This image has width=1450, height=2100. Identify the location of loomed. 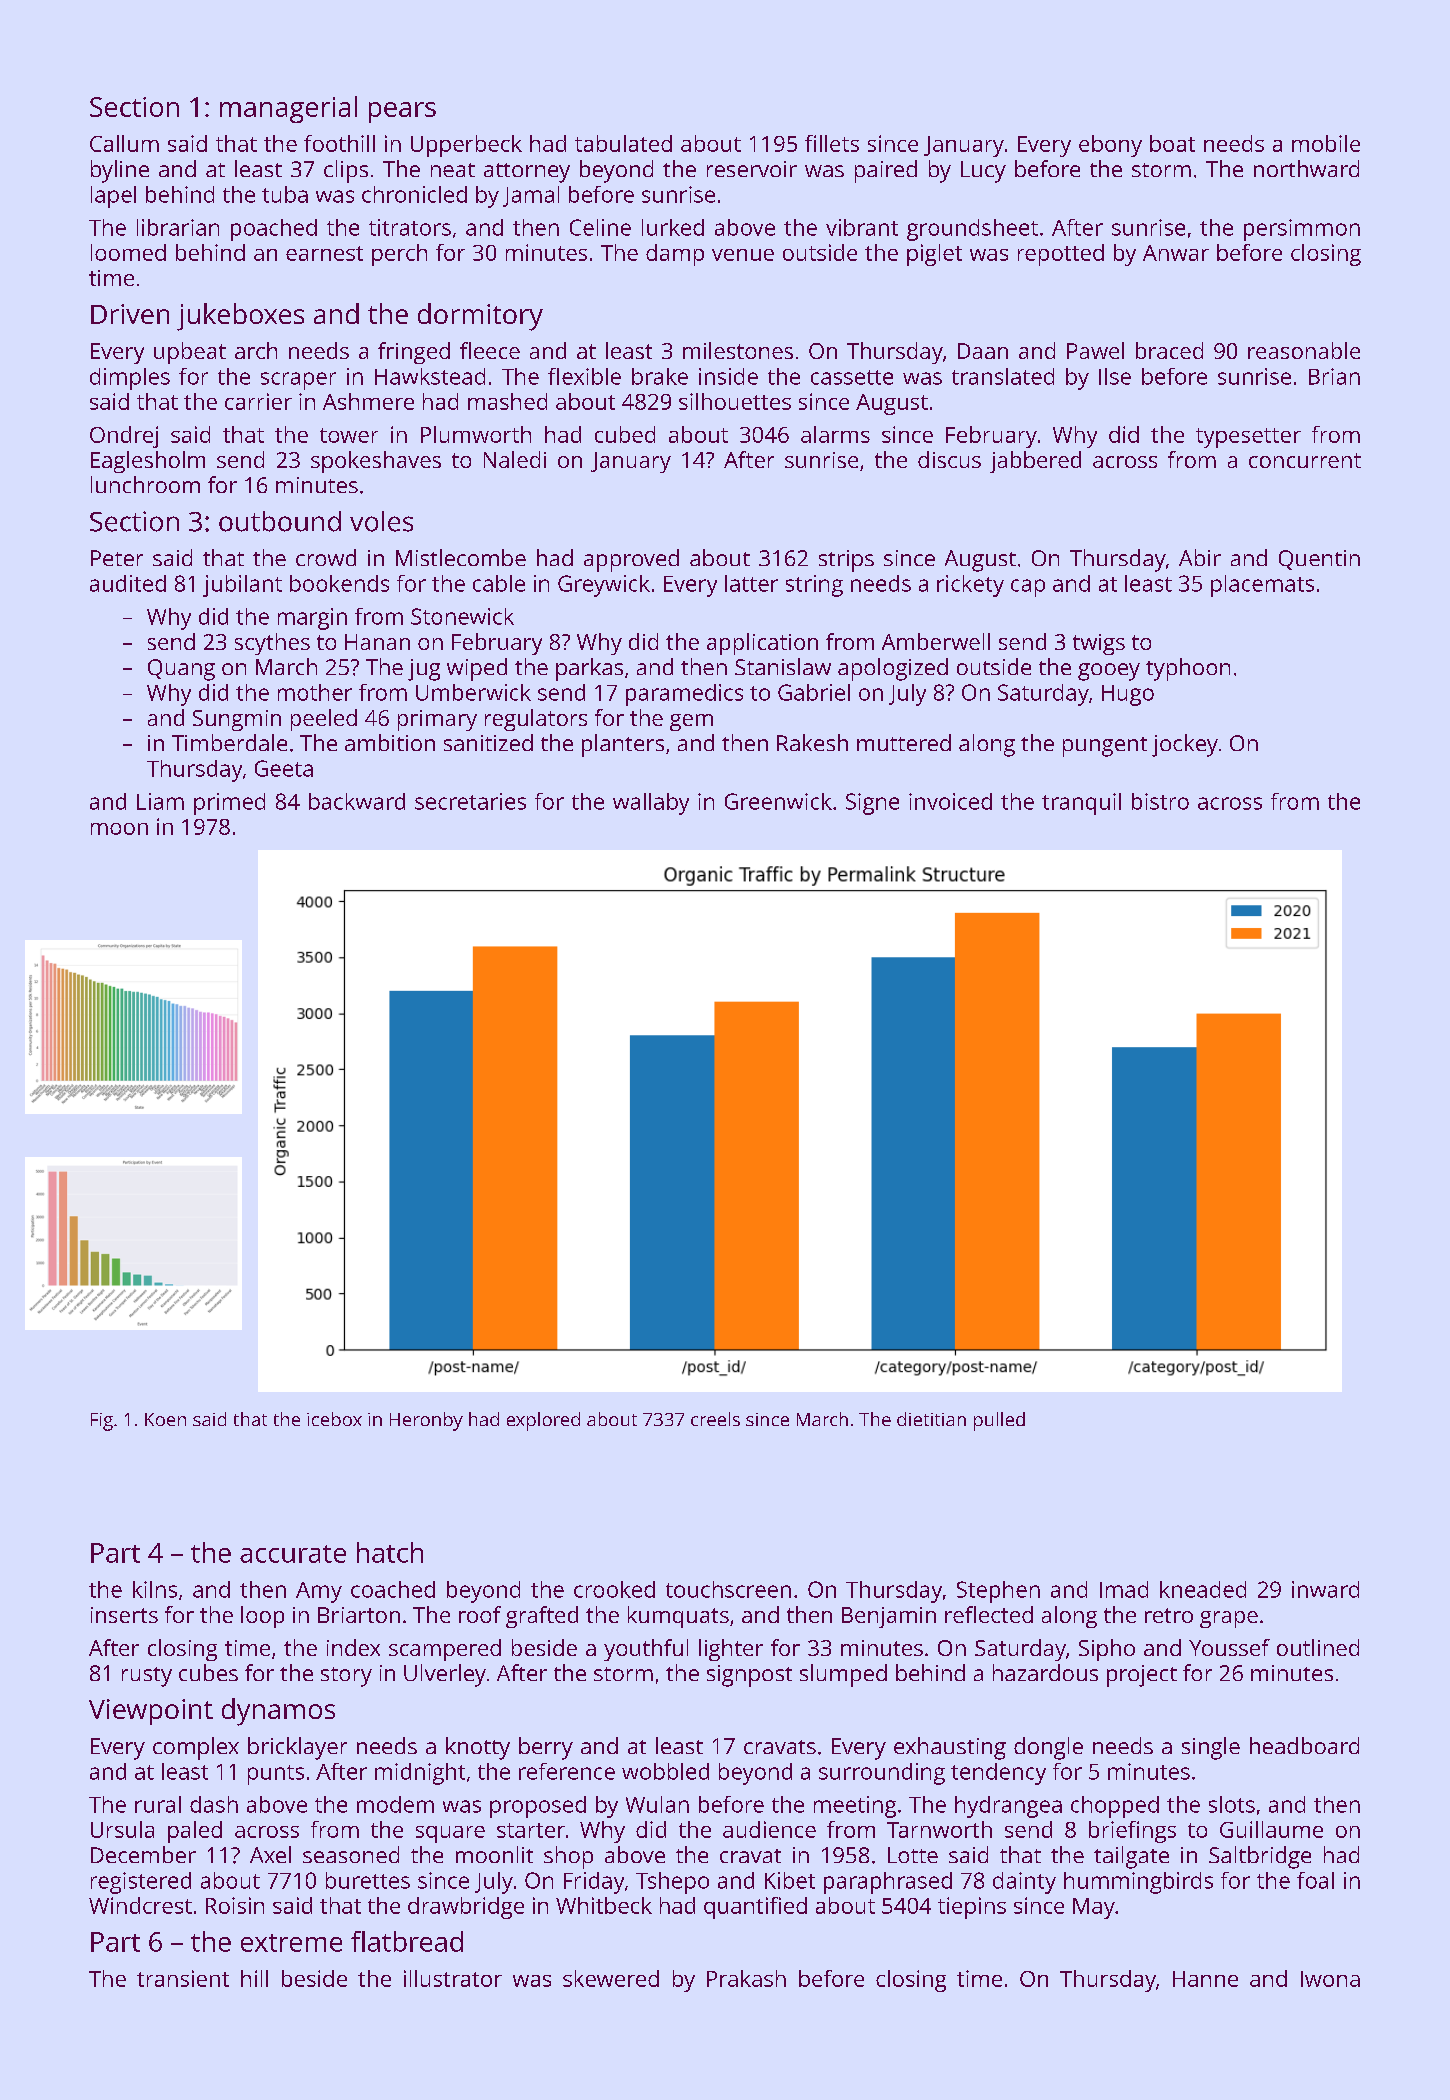
(128, 252).
